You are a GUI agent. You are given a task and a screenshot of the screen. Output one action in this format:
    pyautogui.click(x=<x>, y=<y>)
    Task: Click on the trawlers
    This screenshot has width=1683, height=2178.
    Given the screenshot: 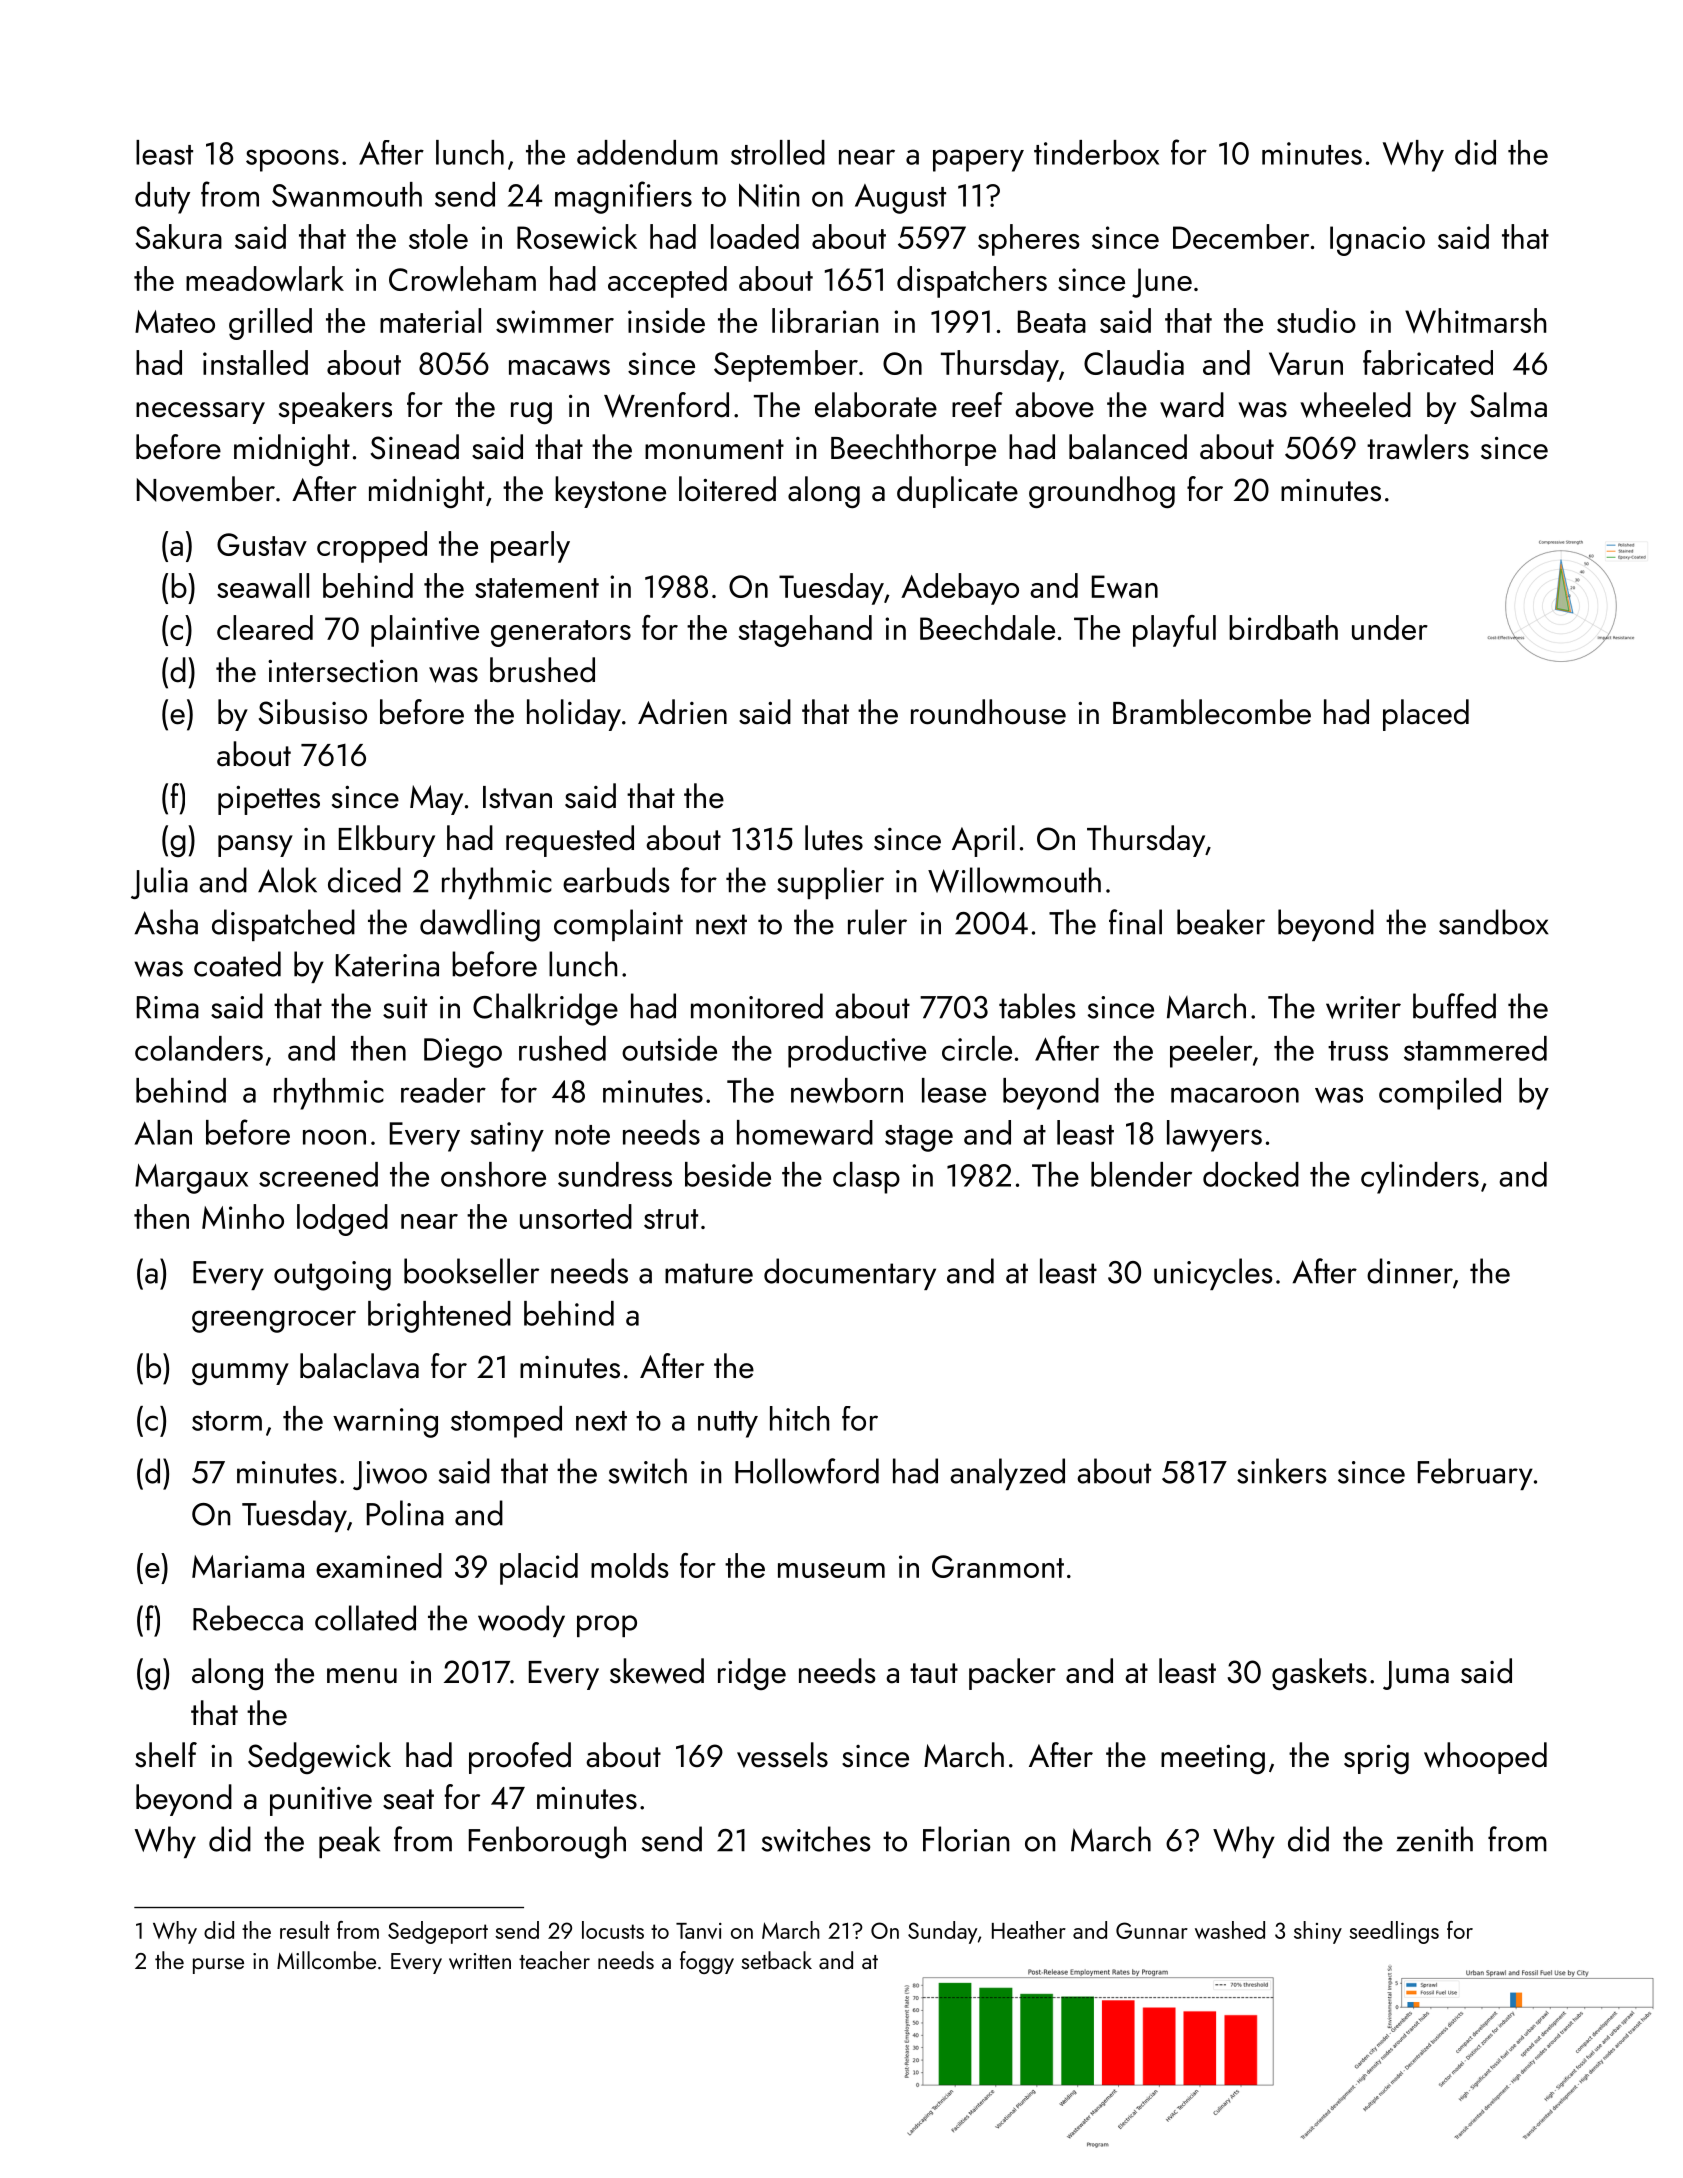 What is the action you would take?
    pyautogui.click(x=1418, y=447)
